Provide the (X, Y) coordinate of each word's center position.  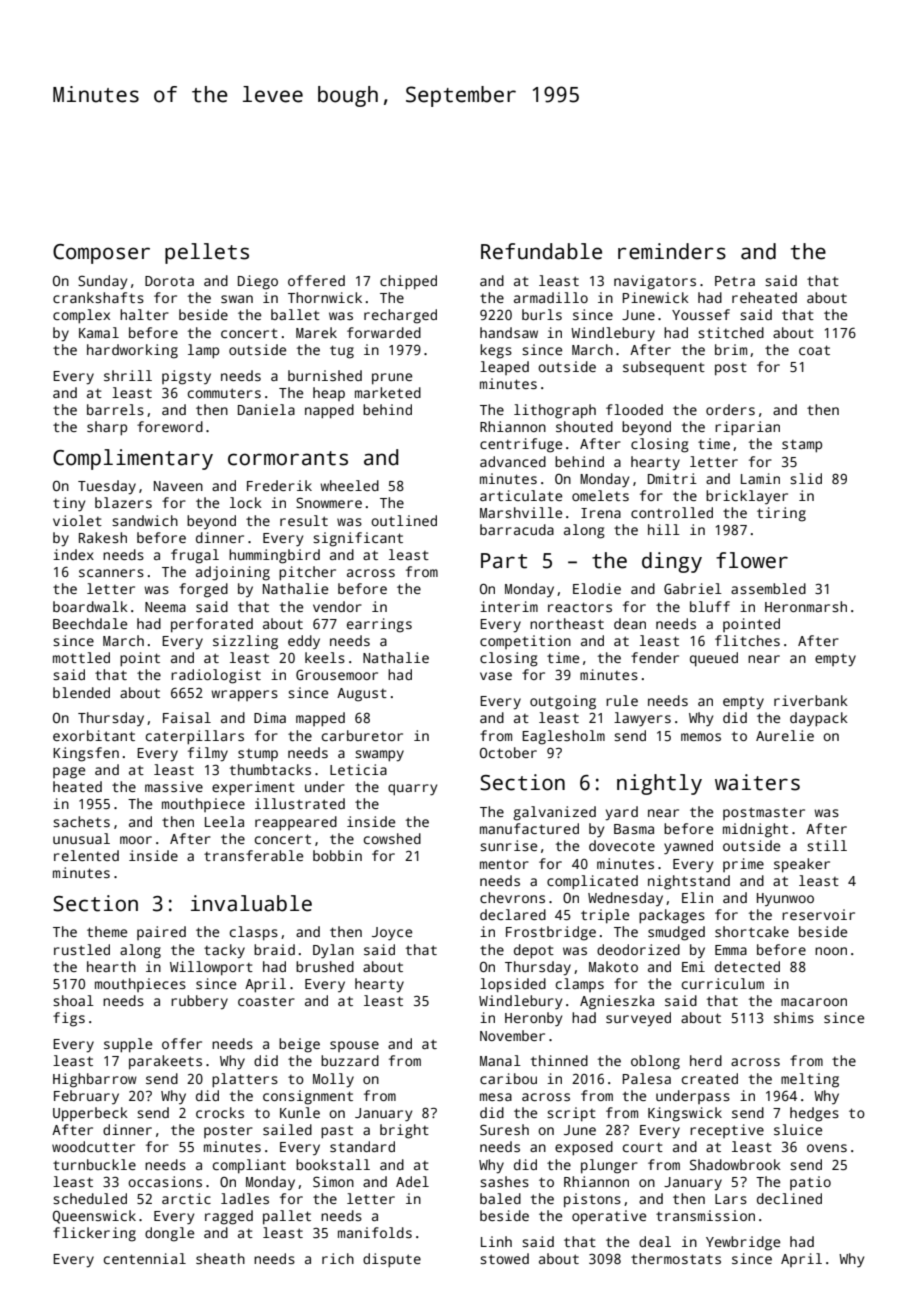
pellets (207, 253)
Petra (735, 281)
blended (81, 692)
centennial (145, 1258)
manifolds (375, 1232)
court (643, 1147)
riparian (747, 428)
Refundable (541, 251)
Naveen (178, 486)
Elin (697, 897)
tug (342, 352)
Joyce (392, 934)
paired (161, 933)
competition (525, 642)
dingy (672, 562)
